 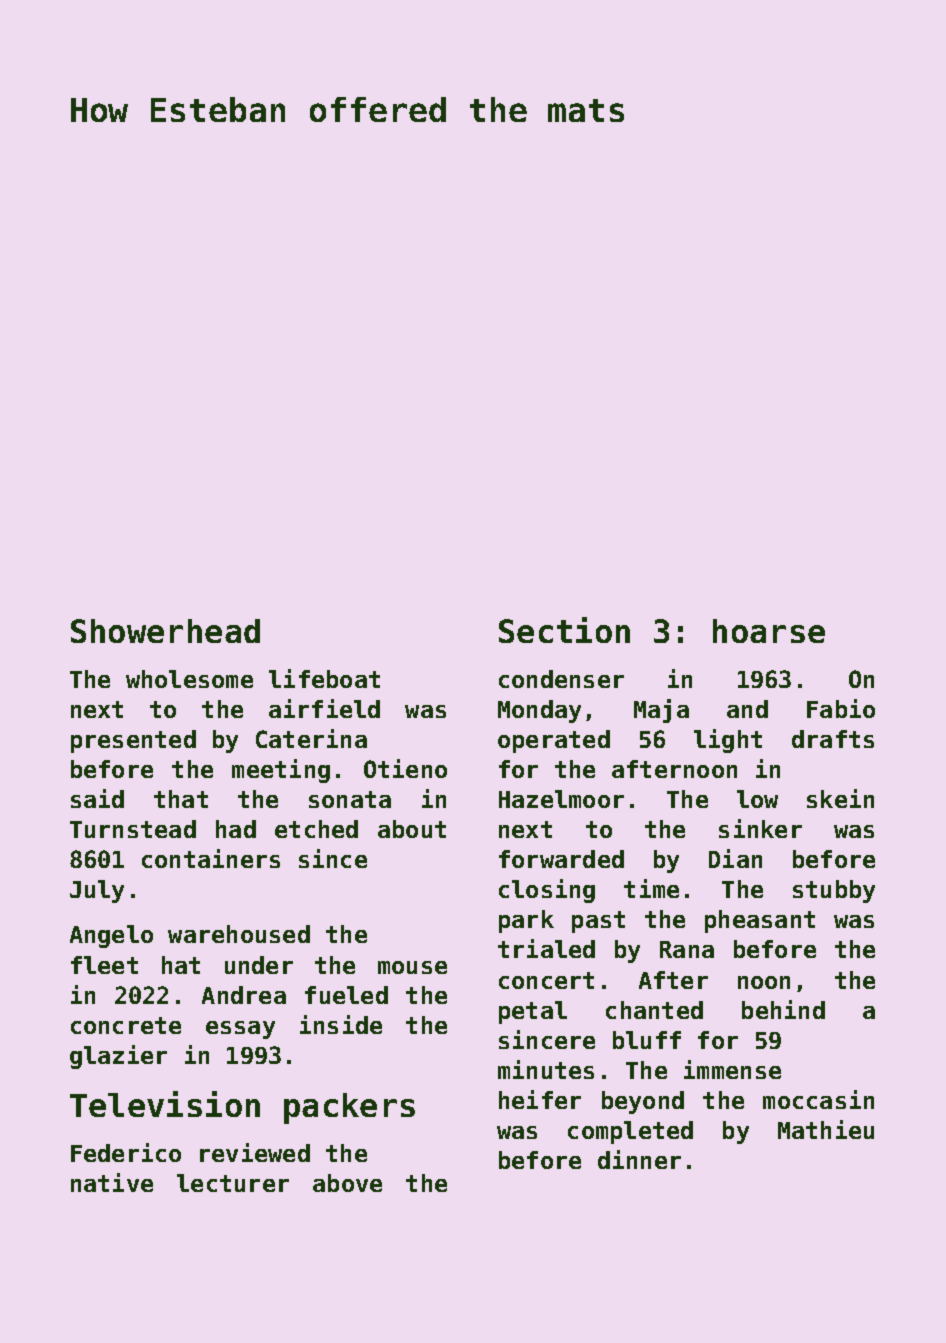 What do you see at coordinates (561, 859) in the image?
I see `forwarded` at bounding box center [561, 859].
